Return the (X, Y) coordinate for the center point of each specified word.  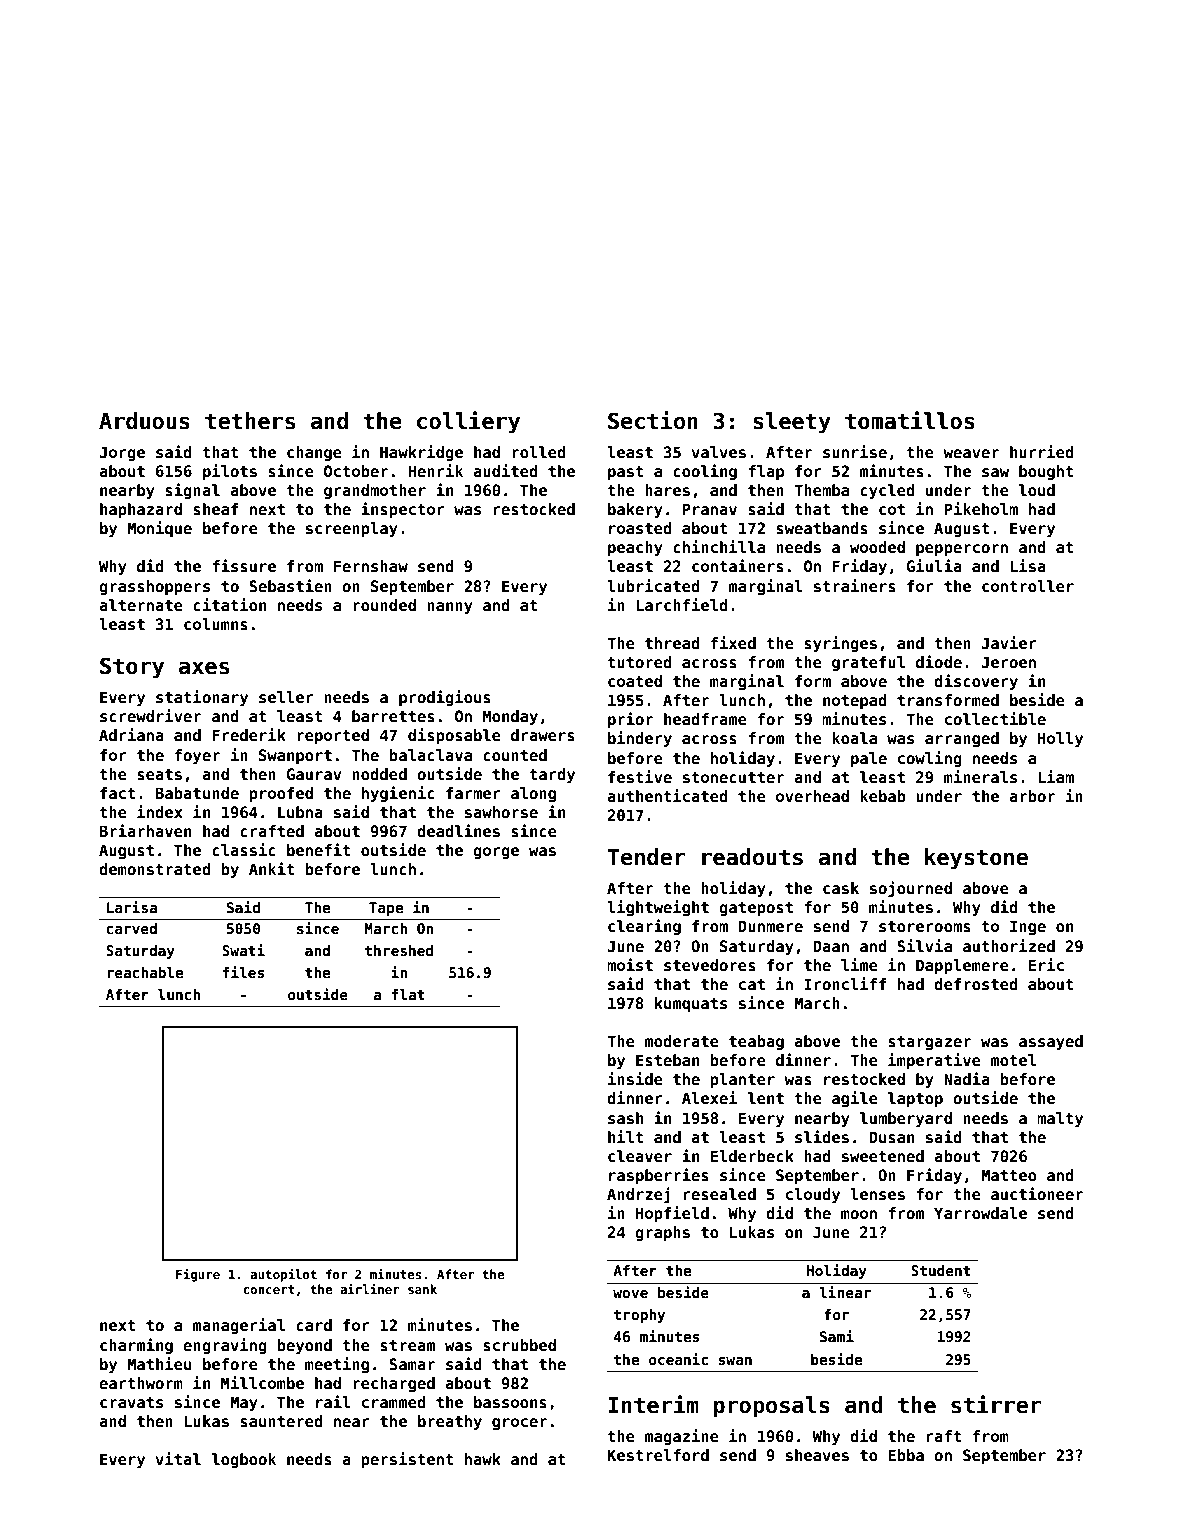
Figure (198, 1275)
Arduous (144, 421)
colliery (468, 422)
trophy (639, 1316)
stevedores (710, 965)
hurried (1042, 452)
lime (859, 965)
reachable (145, 972)
